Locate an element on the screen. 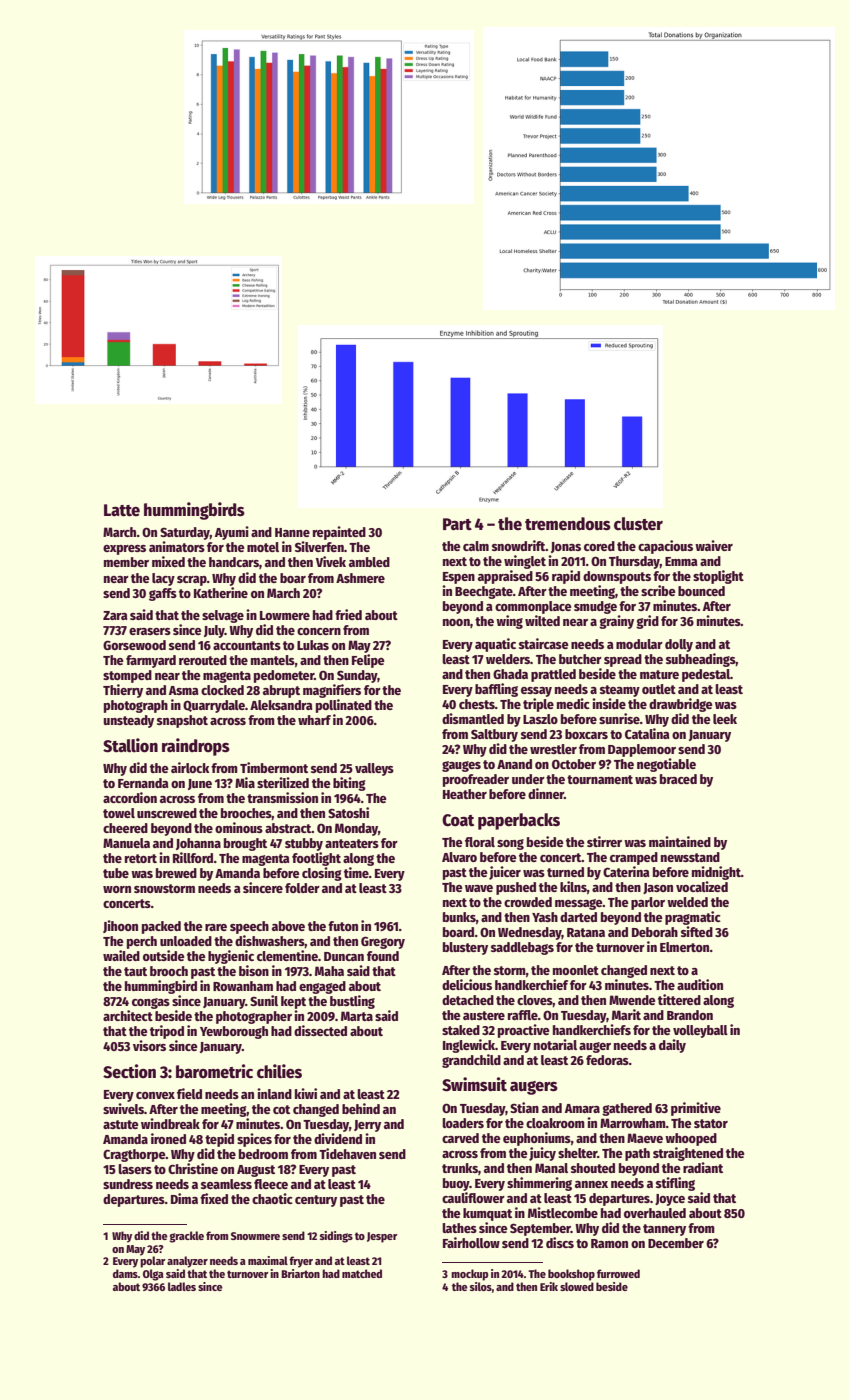  appraised is located at coordinates (505, 577).
